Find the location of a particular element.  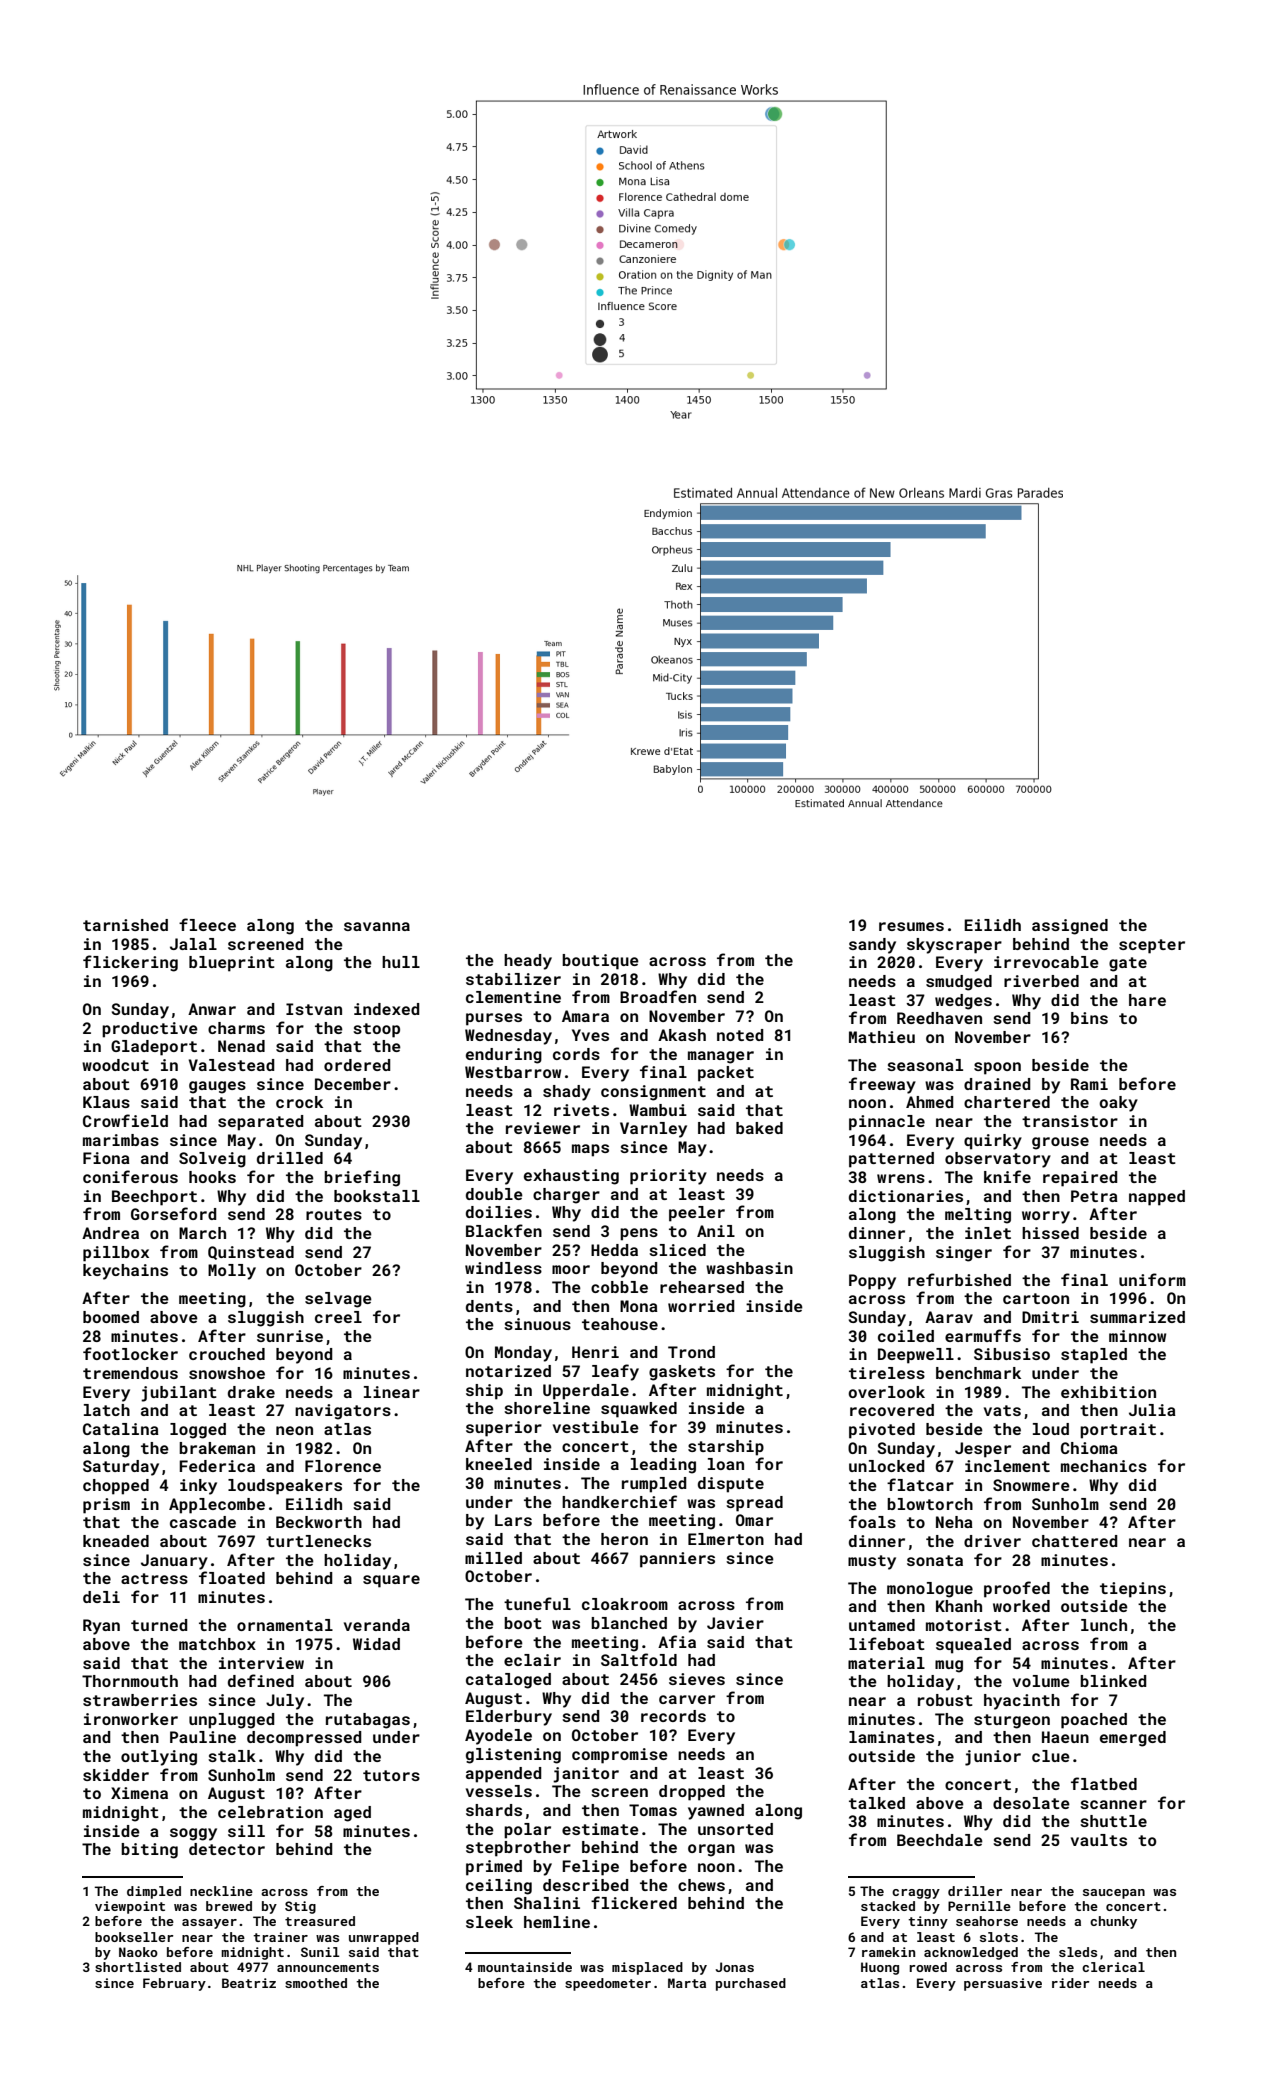

sleds is located at coordinates (1078, 1952).
